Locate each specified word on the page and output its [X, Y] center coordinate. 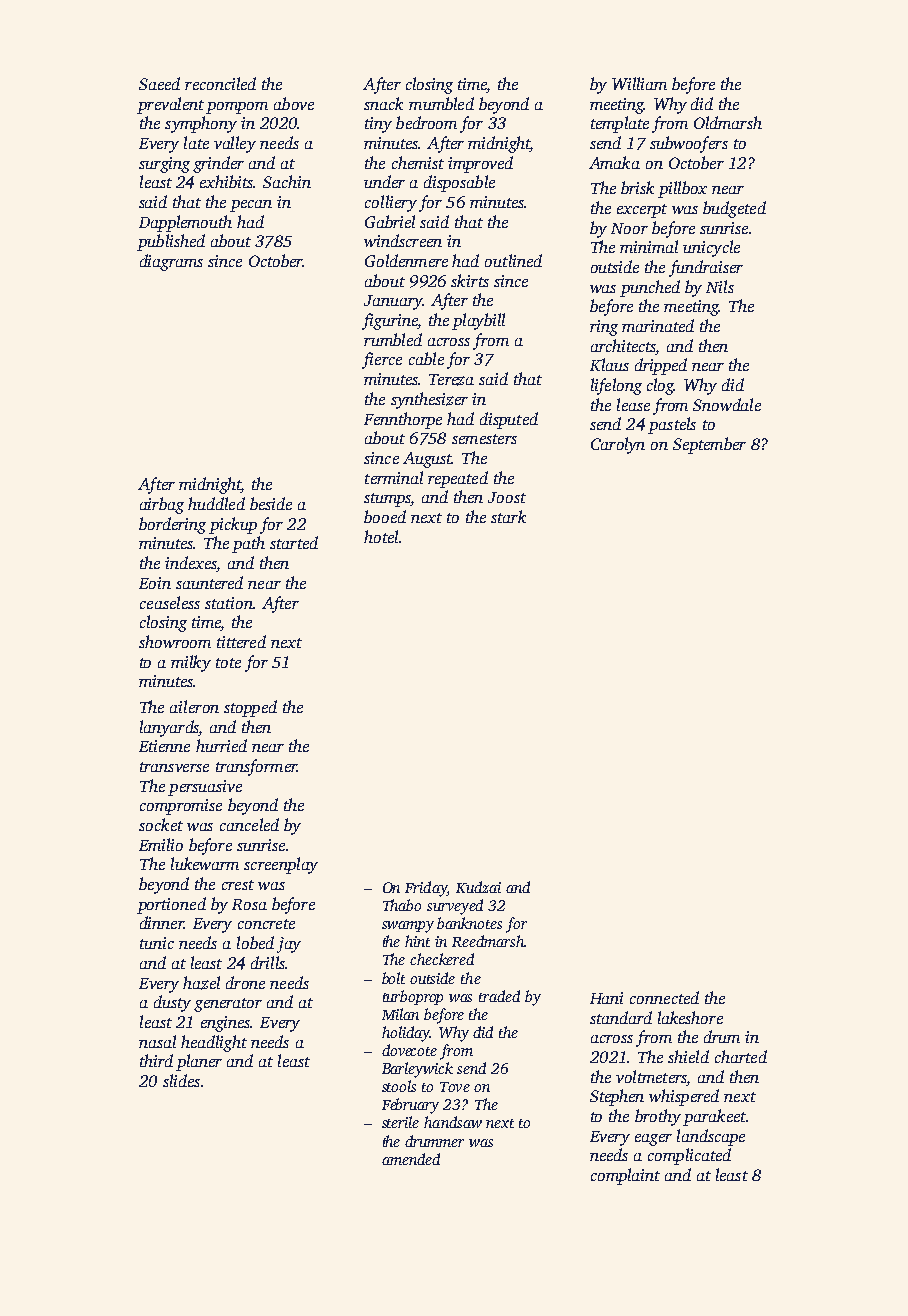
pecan [251, 206]
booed [385, 516]
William [639, 83]
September [709, 445]
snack [383, 103]
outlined [513, 260]
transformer [256, 767]
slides [181, 1080]
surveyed [455, 907]
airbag [162, 505]
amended [411, 1159]
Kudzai [478, 887]
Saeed [159, 83]
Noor [629, 228]
